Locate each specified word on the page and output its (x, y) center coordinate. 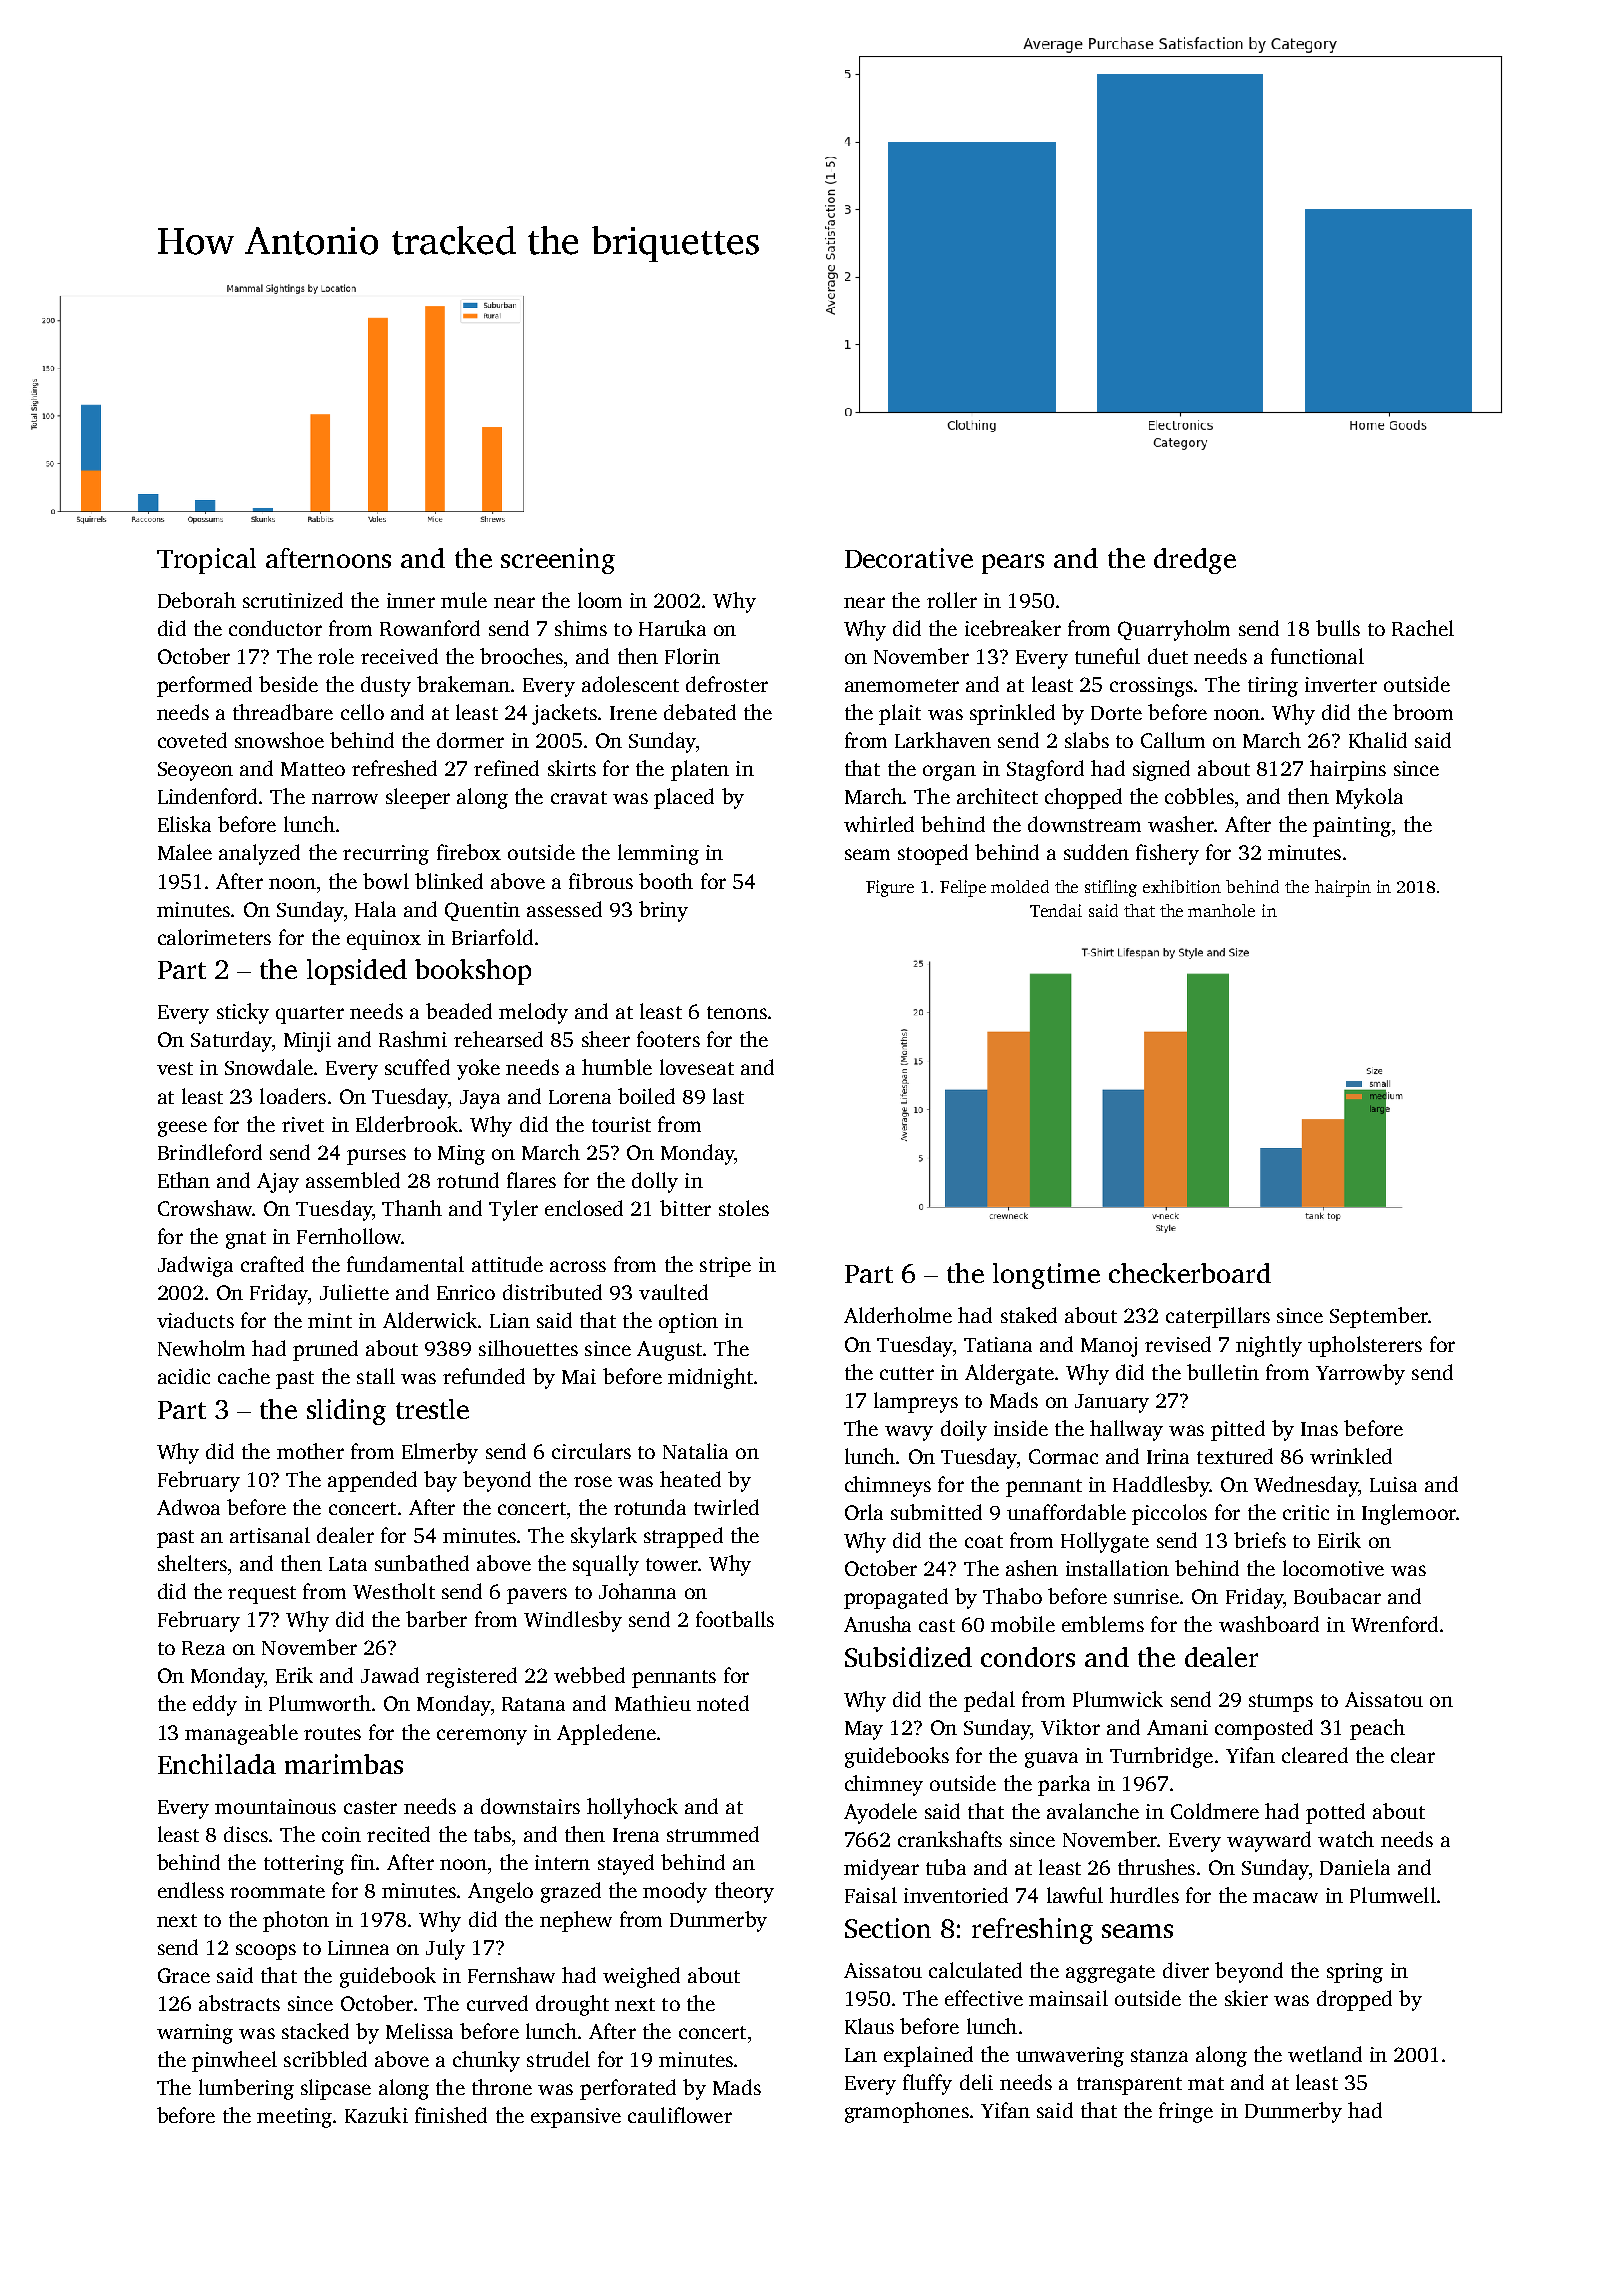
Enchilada (217, 1764)
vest (175, 1068)
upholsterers (1365, 1346)
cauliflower (680, 2115)
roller (952, 600)
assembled (353, 1180)
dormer (470, 740)
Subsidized (908, 1657)
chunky (486, 2061)
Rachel (1423, 628)
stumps (1281, 1703)
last (728, 1096)
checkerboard (1190, 1273)
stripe (725, 1267)
